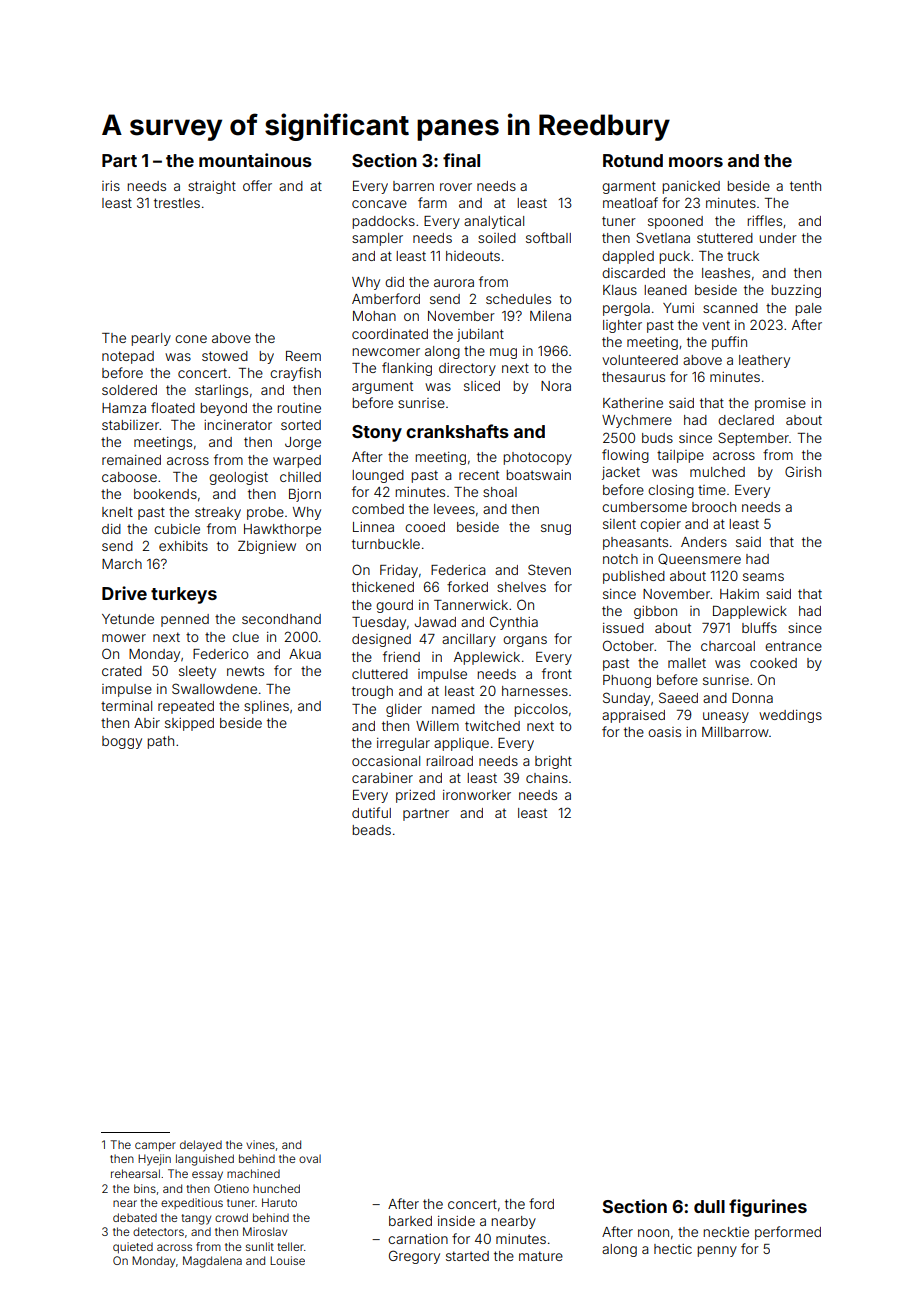 The width and height of the screenshot is (924, 1308). I want to click on sampler, so click(377, 239).
